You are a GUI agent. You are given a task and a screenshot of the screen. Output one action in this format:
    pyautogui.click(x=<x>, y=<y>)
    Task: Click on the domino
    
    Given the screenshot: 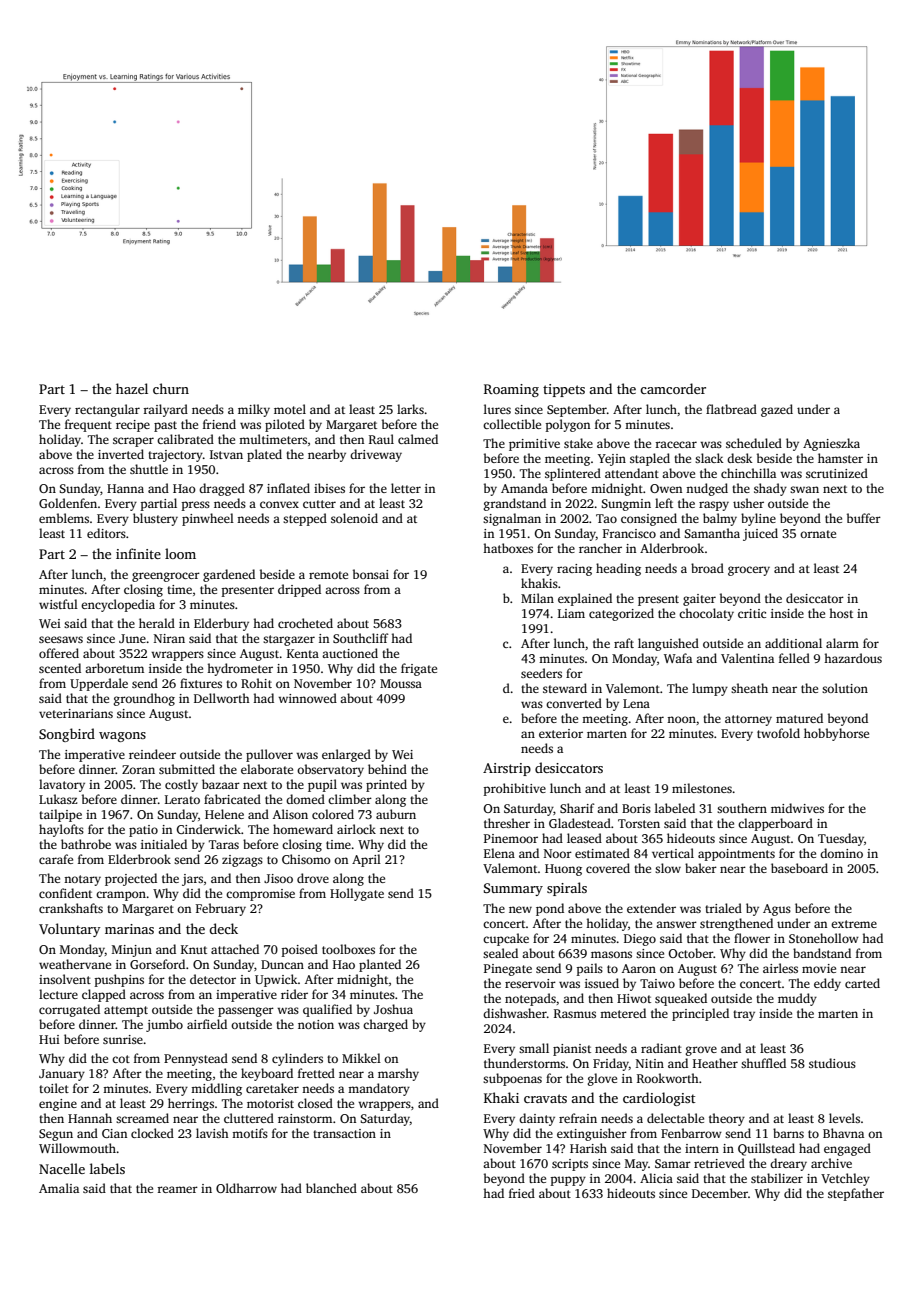 What is the action you would take?
    pyautogui.click(x=841, y=853)
